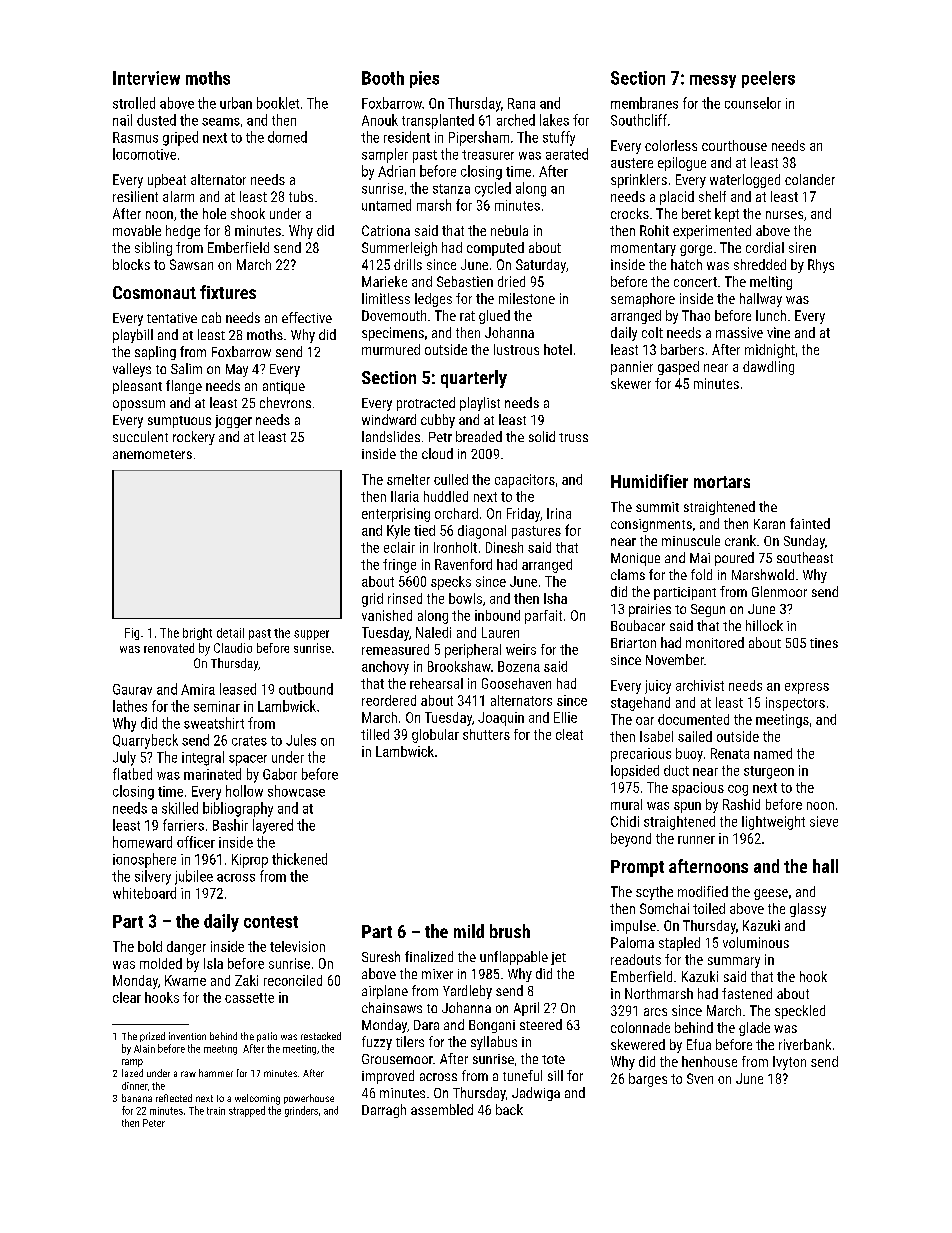  What do you see at coordinates (770, 351) in the screenshot?
I see `midnight` at bounding box center [770, 351].
